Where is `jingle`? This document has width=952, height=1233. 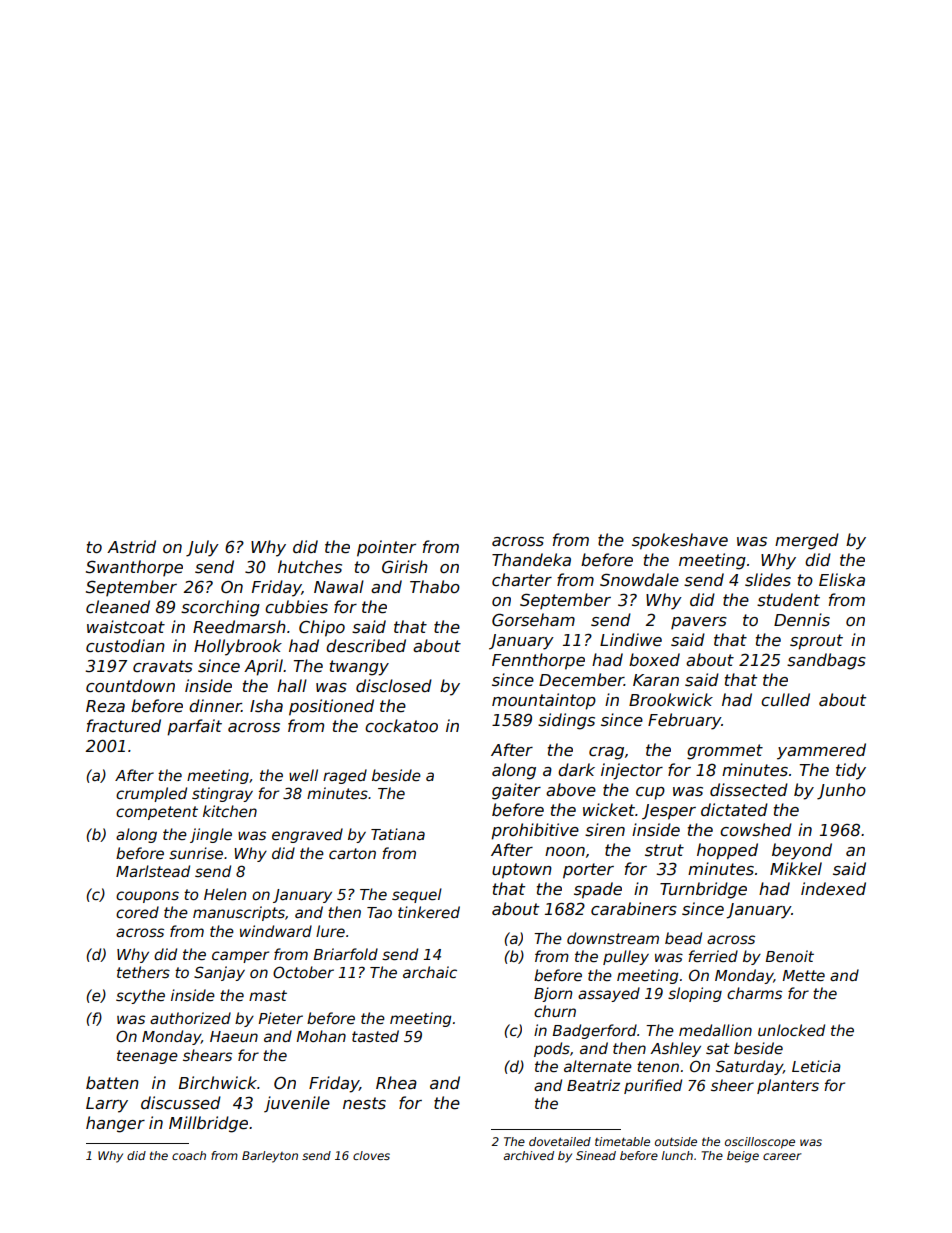 jingle is located at coordinates (211, 835).
